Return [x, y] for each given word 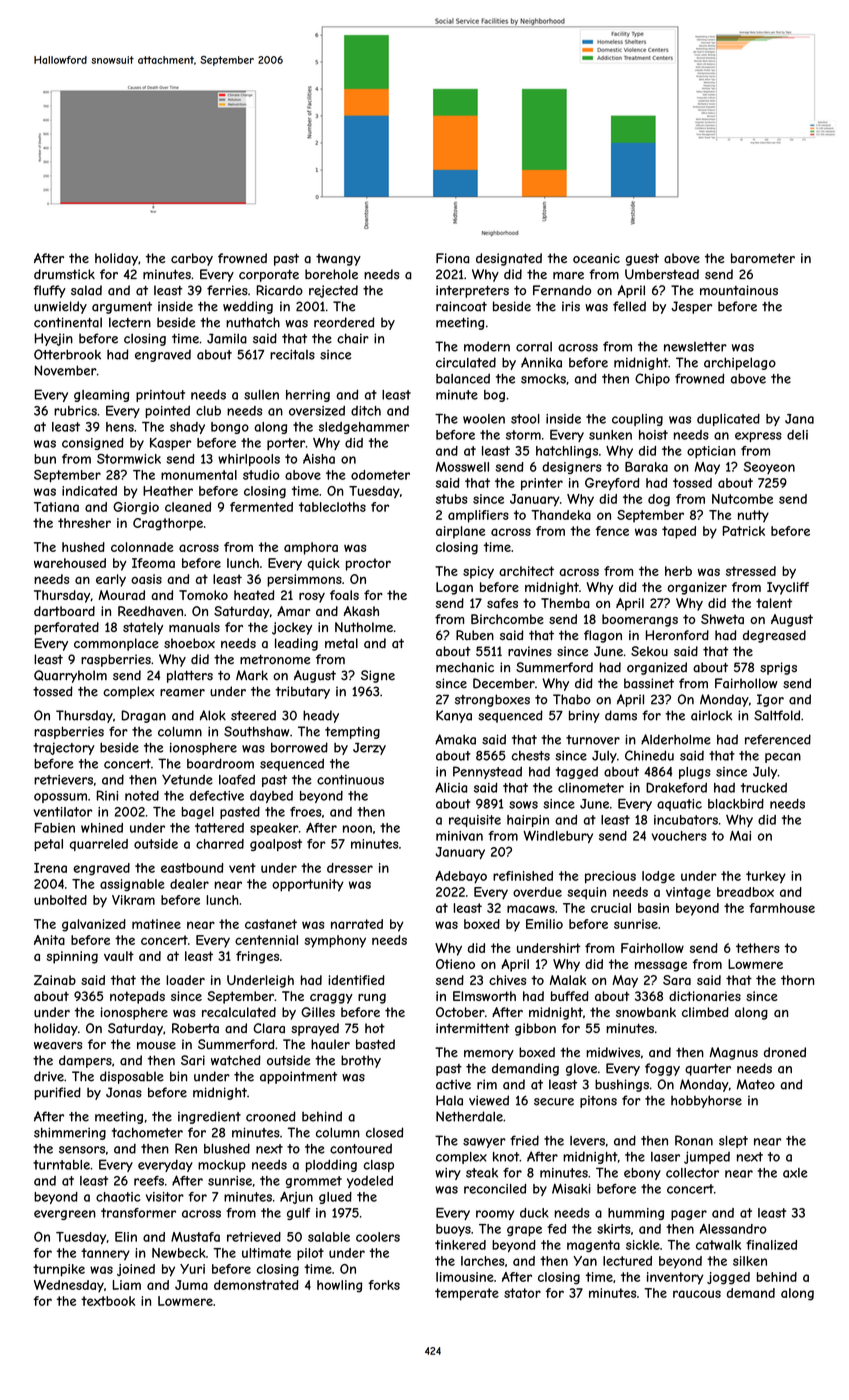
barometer [763, 258]
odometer [380, 475]
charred [220, 844]
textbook [108, 1301]
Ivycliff [788, 588]
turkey [766, 877]
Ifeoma [153, 563]
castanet [271, 924]
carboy [192, 259]
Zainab [55, 980]
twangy [338, 260]
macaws [531, 909]
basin [653, 908]
